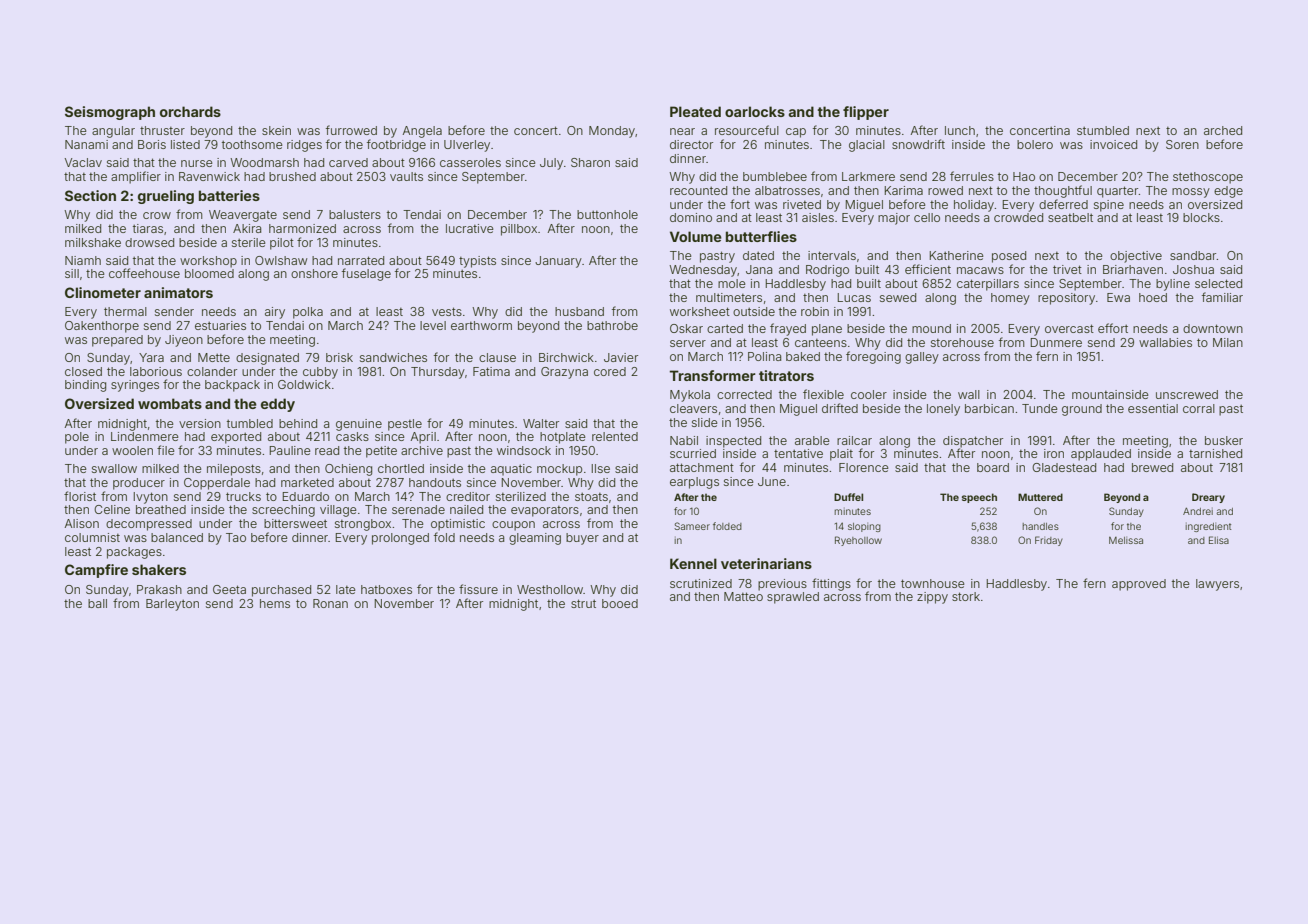  Describe the element at coordinates (97, 603) in the screenshot. I see `ball` at that location.
